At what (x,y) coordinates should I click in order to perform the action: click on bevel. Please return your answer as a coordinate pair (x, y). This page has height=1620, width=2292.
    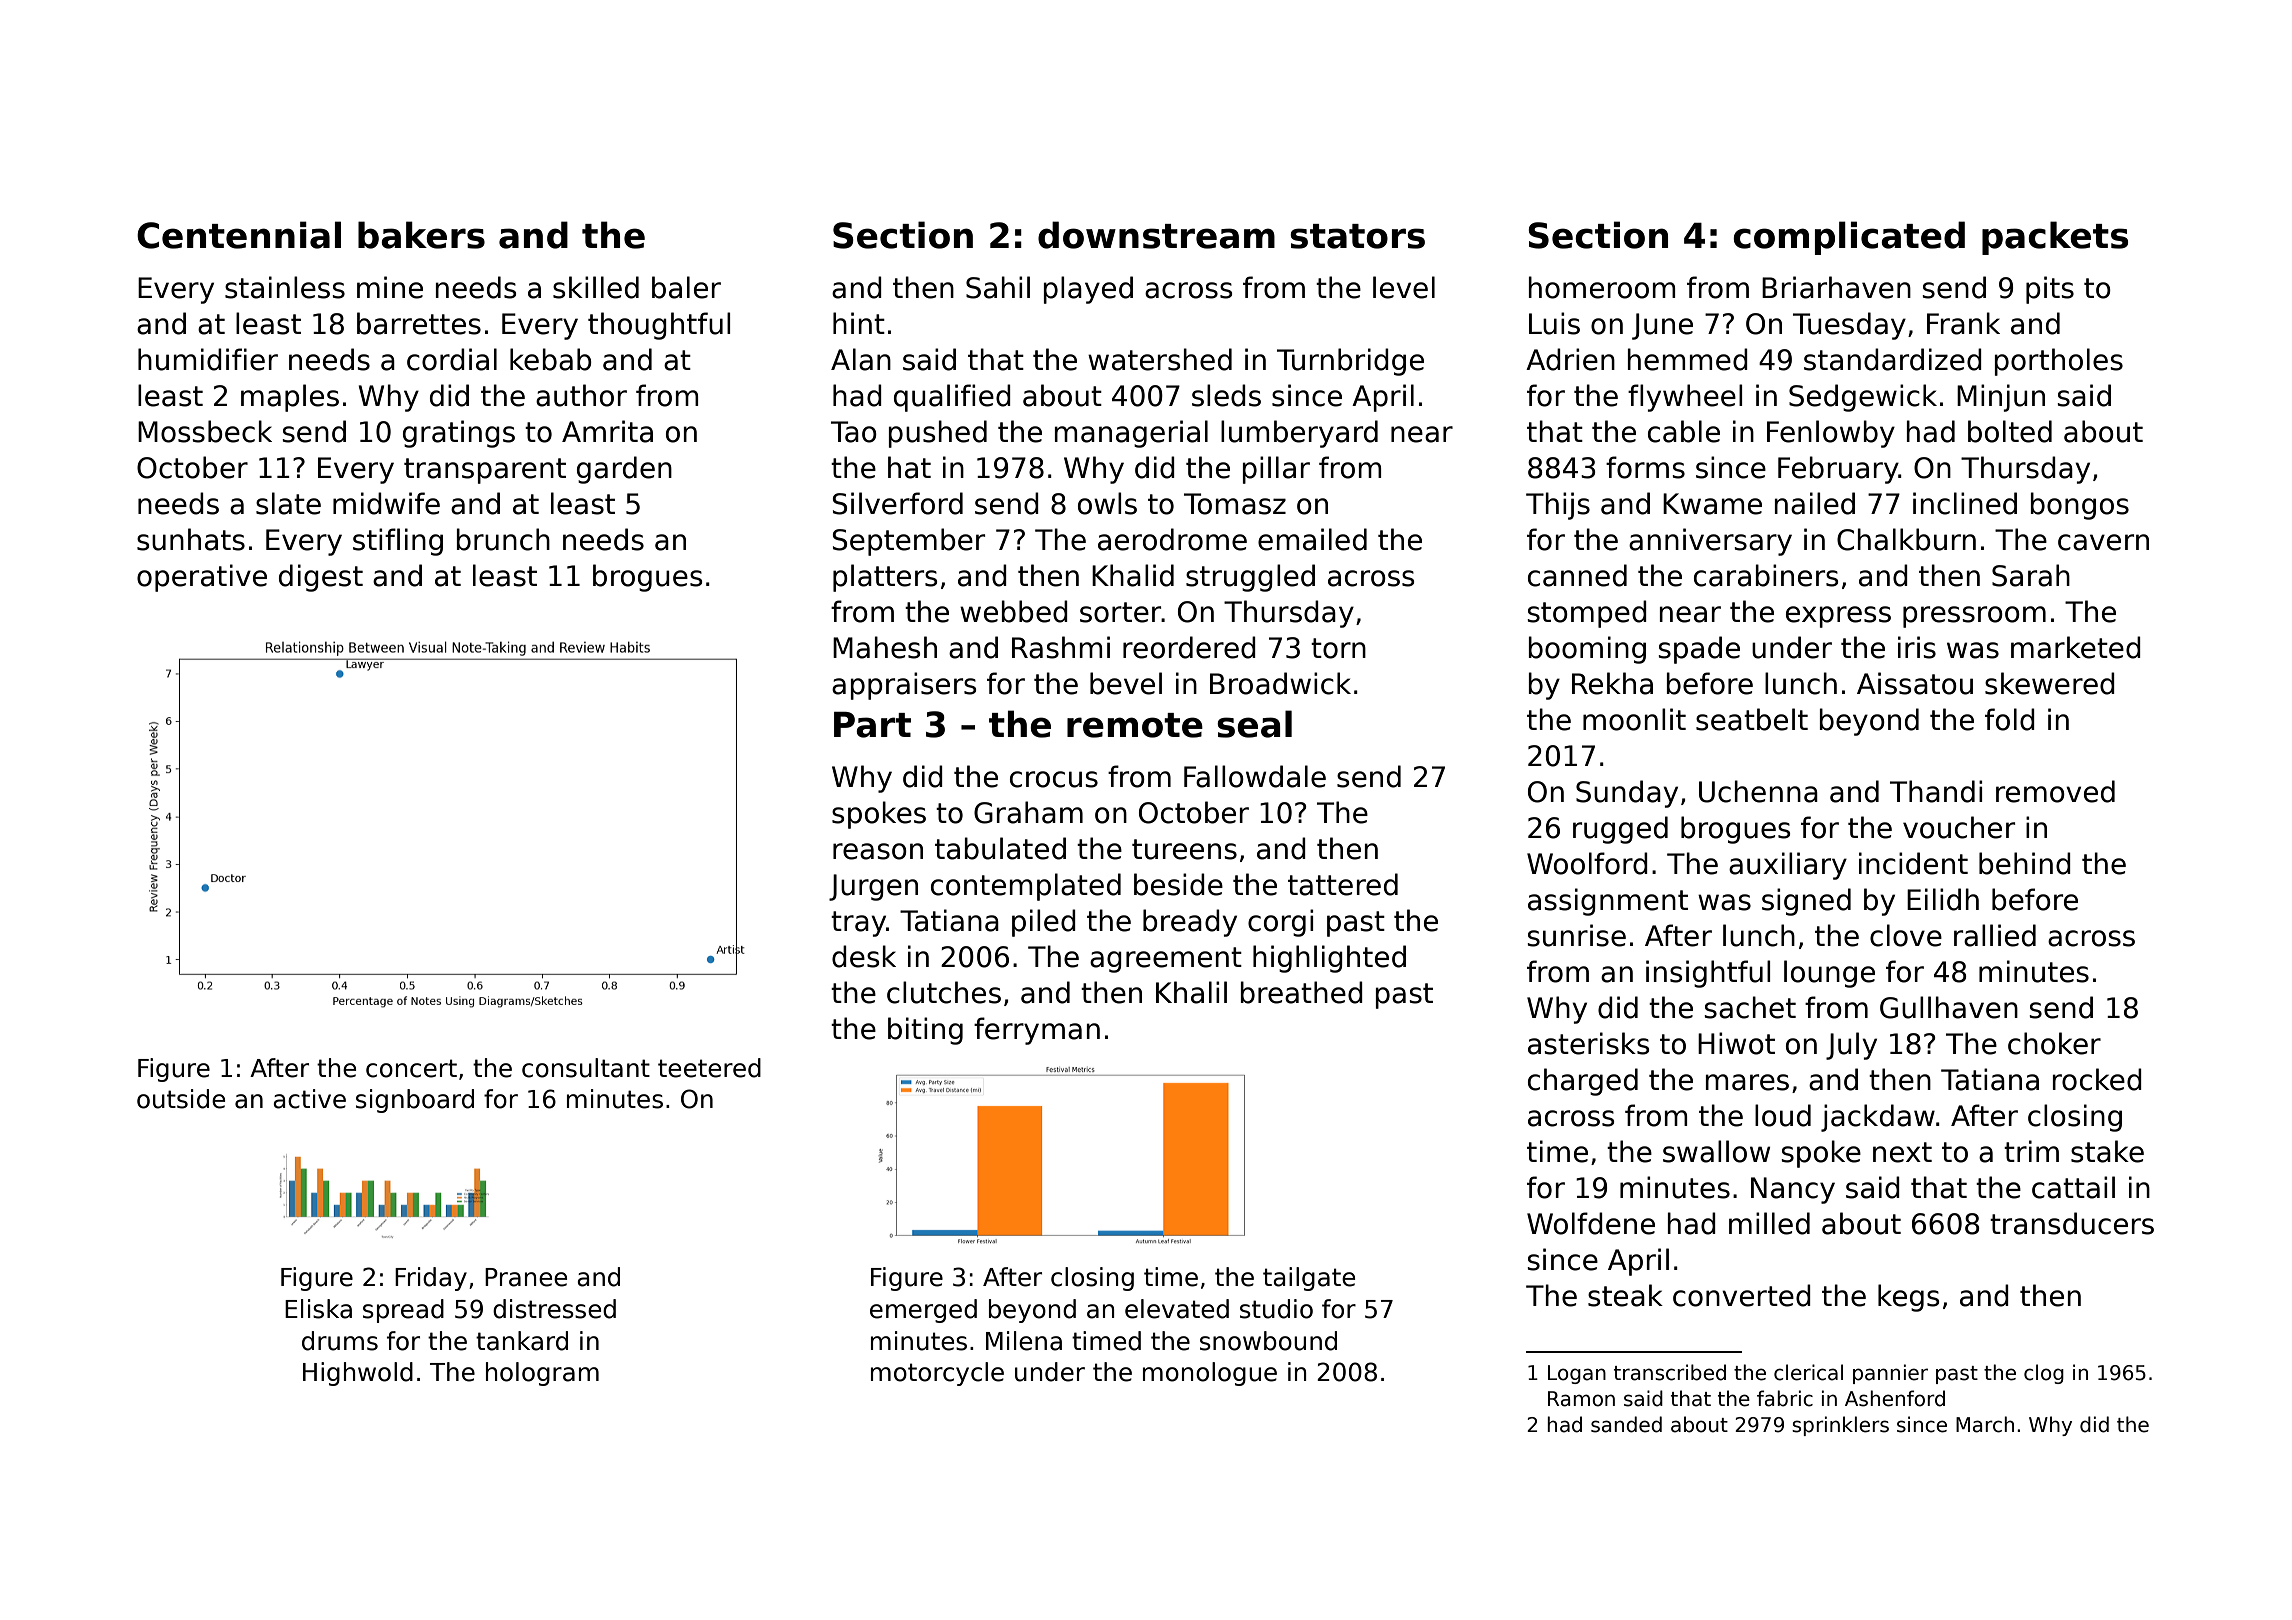
    Looking at the image, I should click on (1126, 683).
